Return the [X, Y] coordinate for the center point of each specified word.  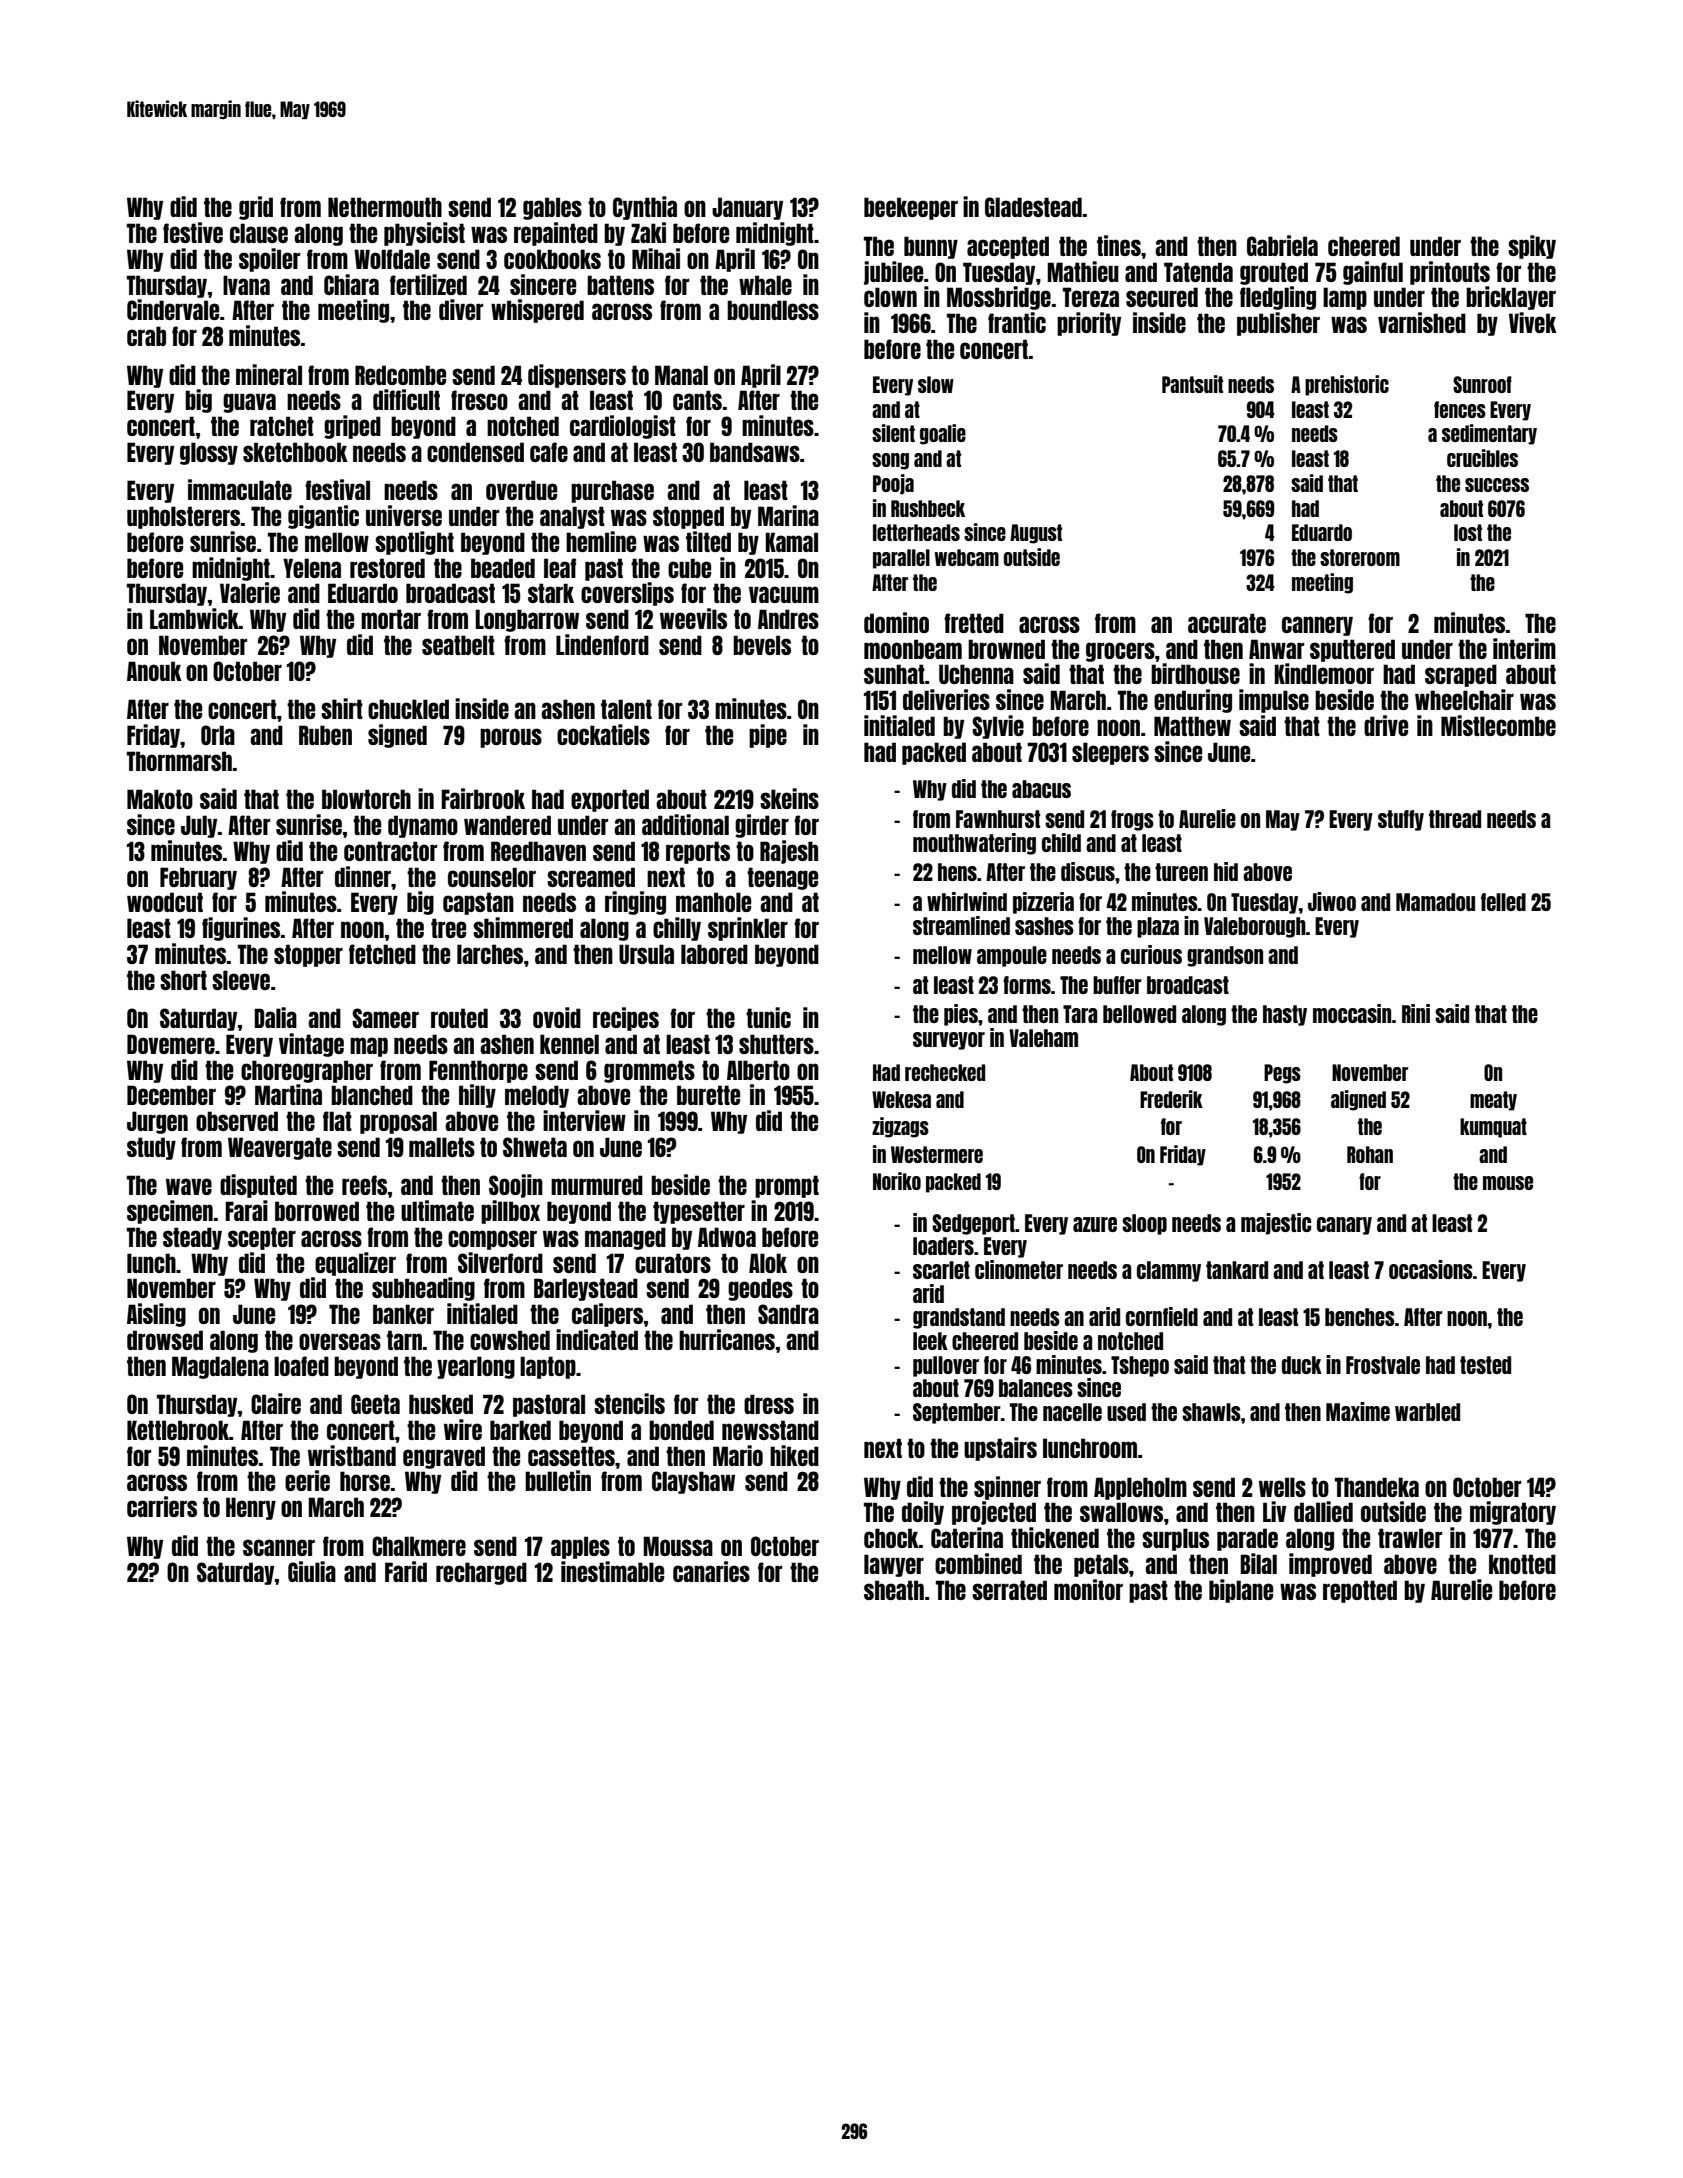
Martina [288, 1094]
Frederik [1171, 1099]
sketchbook [295, 452]
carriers [162, 1506]
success [1497, 485]
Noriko [897, 1181]
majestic [1276, 1224]
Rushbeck [928, 508]
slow [936, 384]
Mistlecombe [1498, 725]
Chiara [351, 284]
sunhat [894, 674]
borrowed [317, 1211]
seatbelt [458, 645]
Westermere [937, 1154]
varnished [1422, 322]
